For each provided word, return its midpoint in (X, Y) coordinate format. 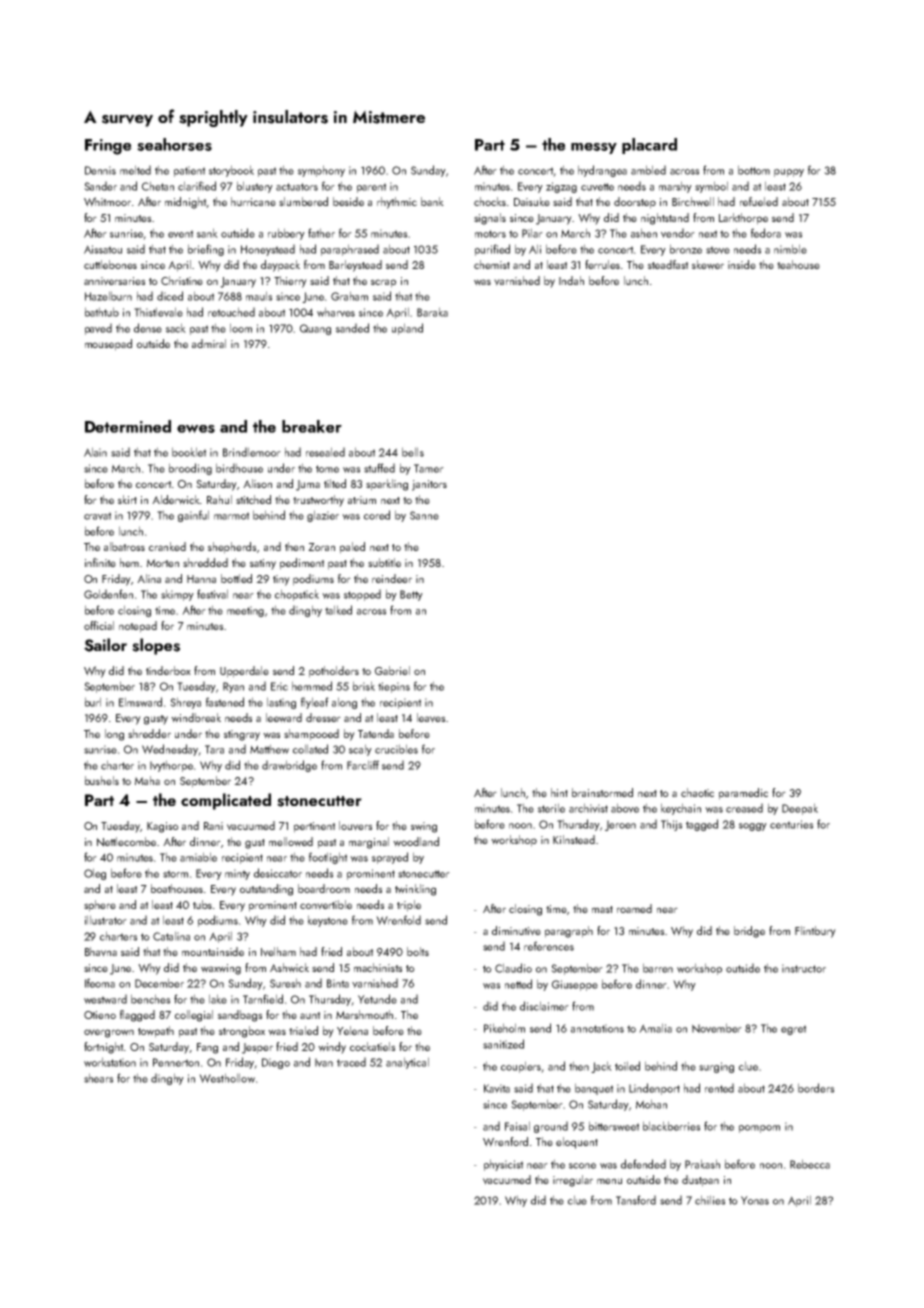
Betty (411, 595)
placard (649, 146)
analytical (407, 1063)
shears (98, 1078)
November (717, 1028)
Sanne (424, 515)
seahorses (174, 144)
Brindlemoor (252, 452)
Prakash (702, 1164)
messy (594, 148)
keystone (328, 921)
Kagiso (163, 827)
